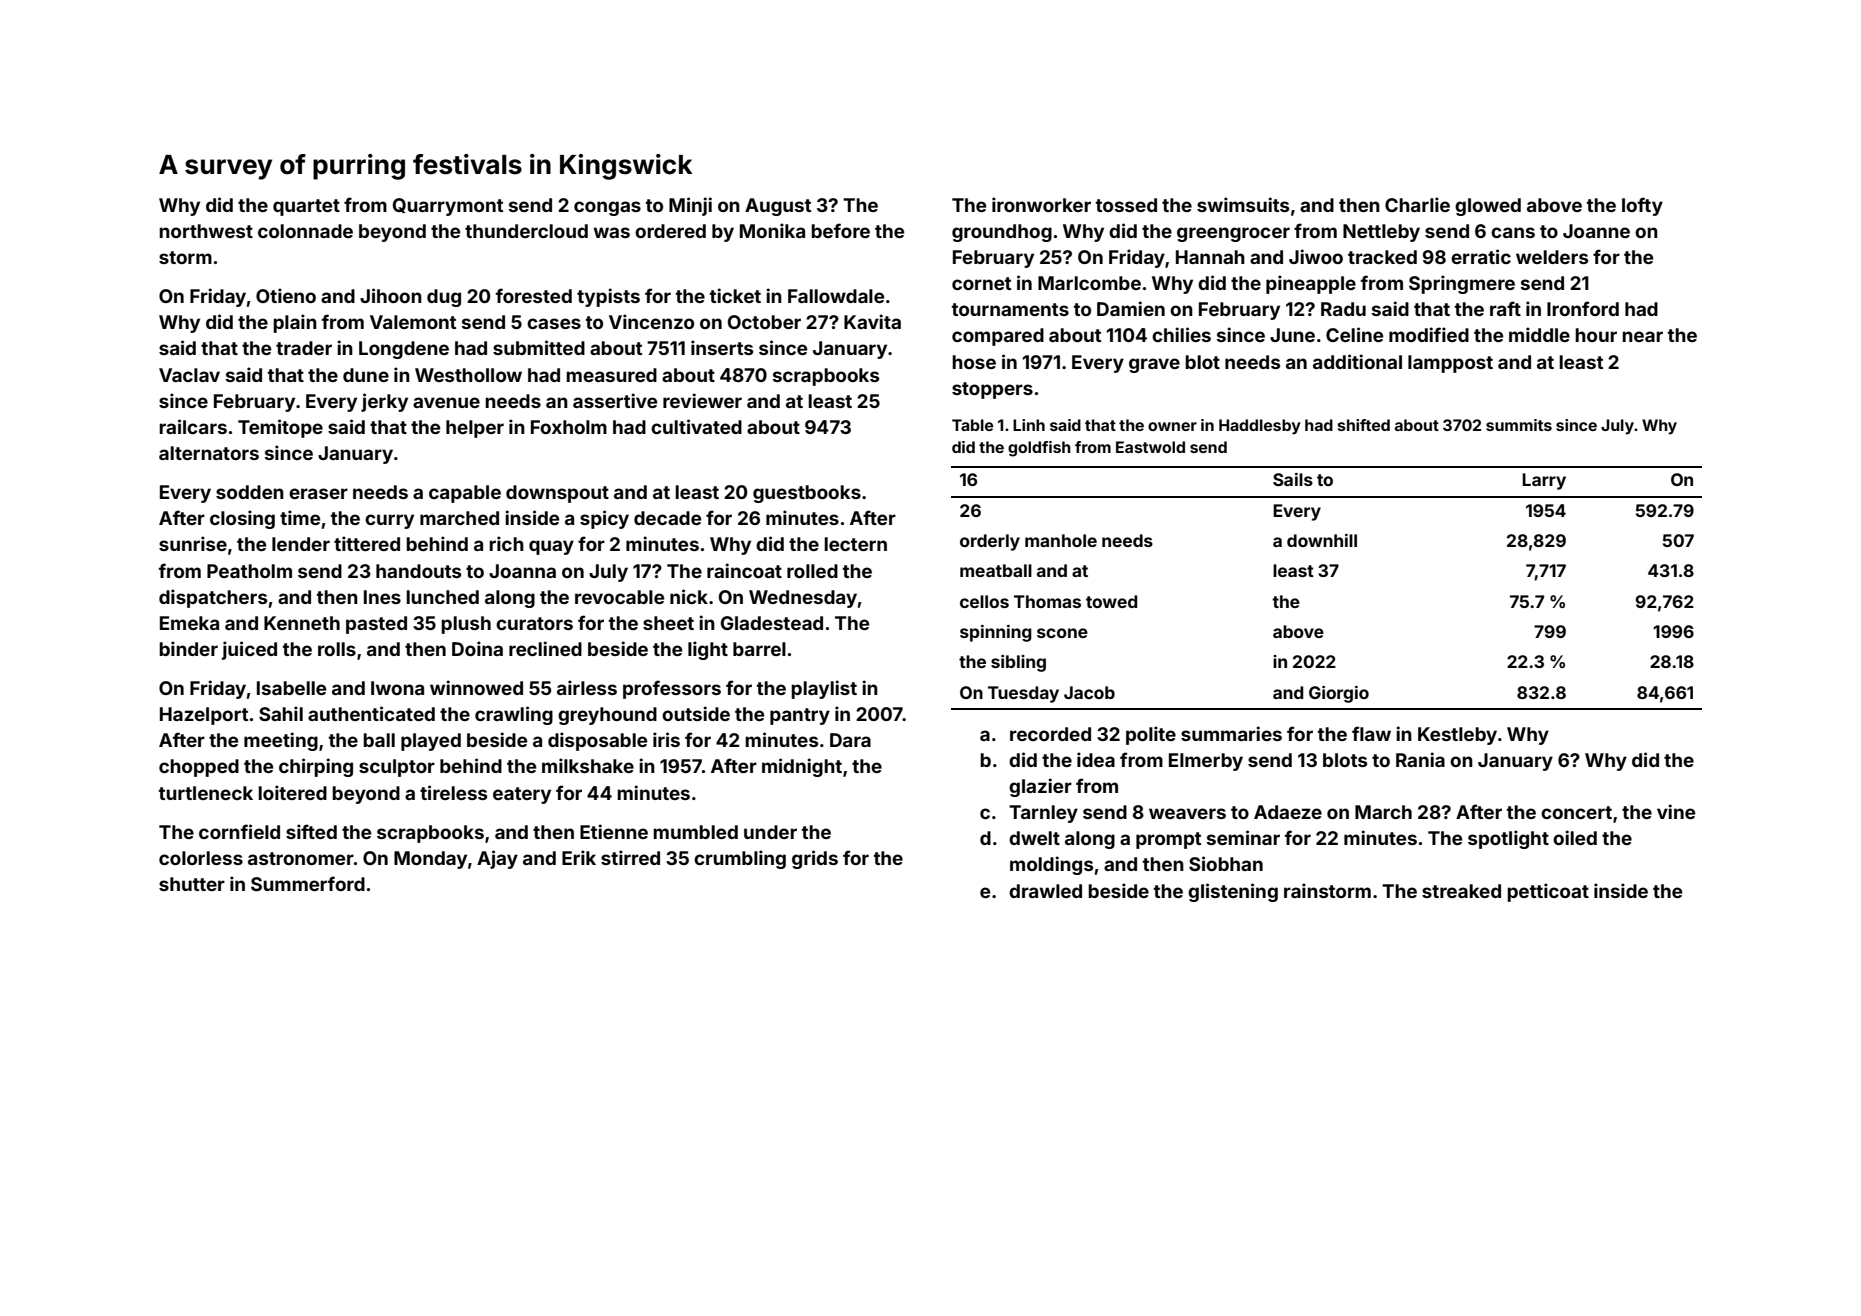 The width and height of the screenshot is (1861, 1316). What do you see at coordinates (295, 323) in the screenshot?
I see `plain` at bounding box center [295, 323].
